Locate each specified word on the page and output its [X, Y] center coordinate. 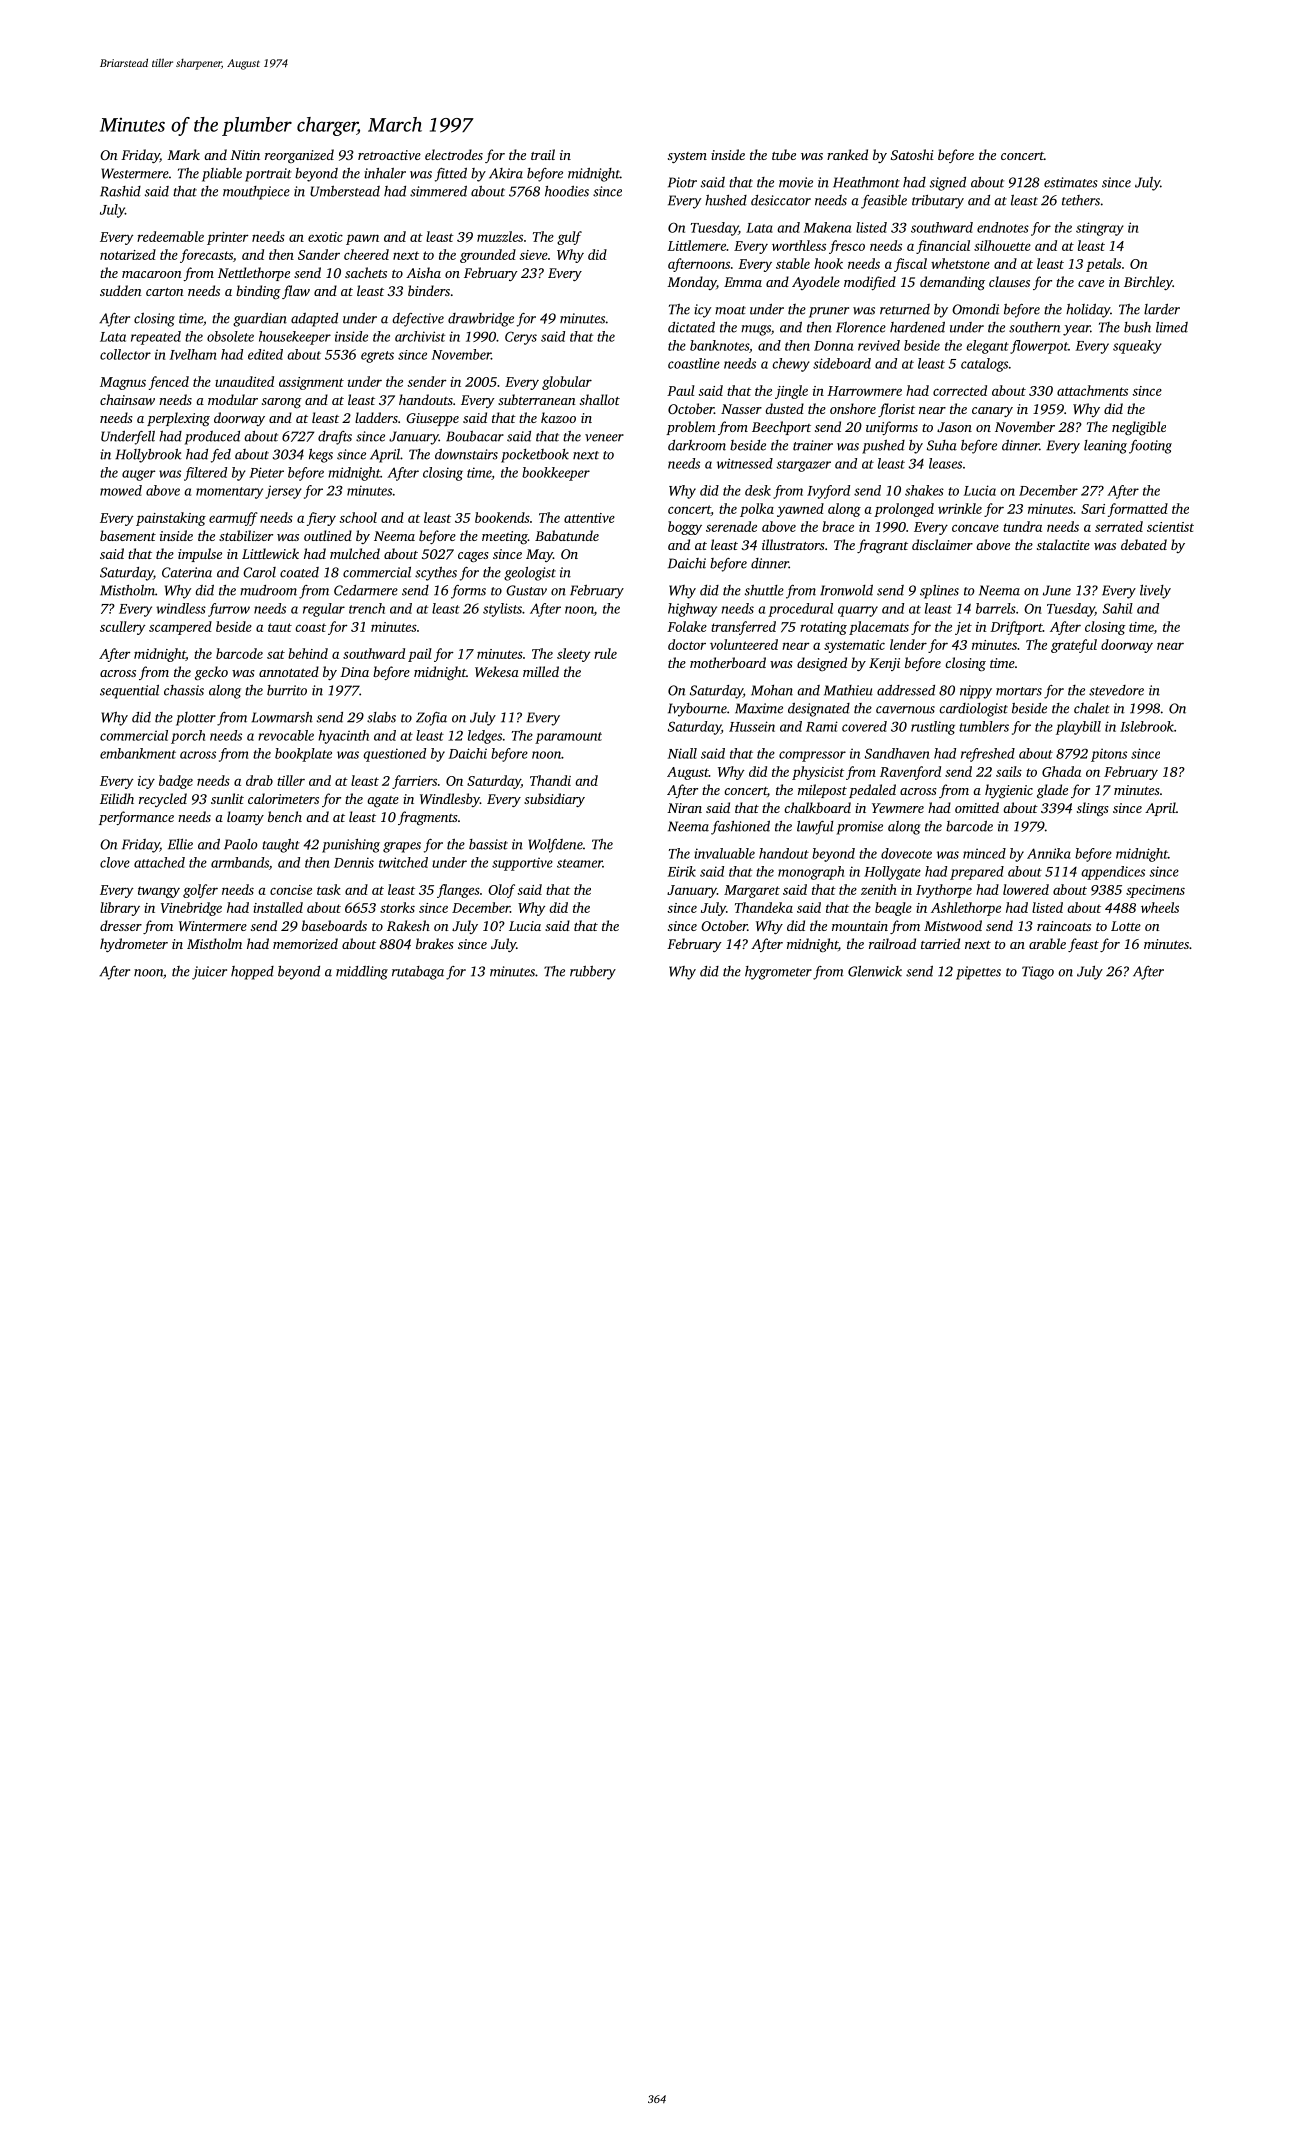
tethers [1081, 200]
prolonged [904, 510]
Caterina [187, 572]
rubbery [593, 973]
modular [233, 399]
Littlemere [696, 245]
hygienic [1009, 791]
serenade [731, 526]
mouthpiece [256, 193]
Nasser [741, 409]
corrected [960, 390]
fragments [428, 818]
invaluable [724, 853]
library [120, 909]
